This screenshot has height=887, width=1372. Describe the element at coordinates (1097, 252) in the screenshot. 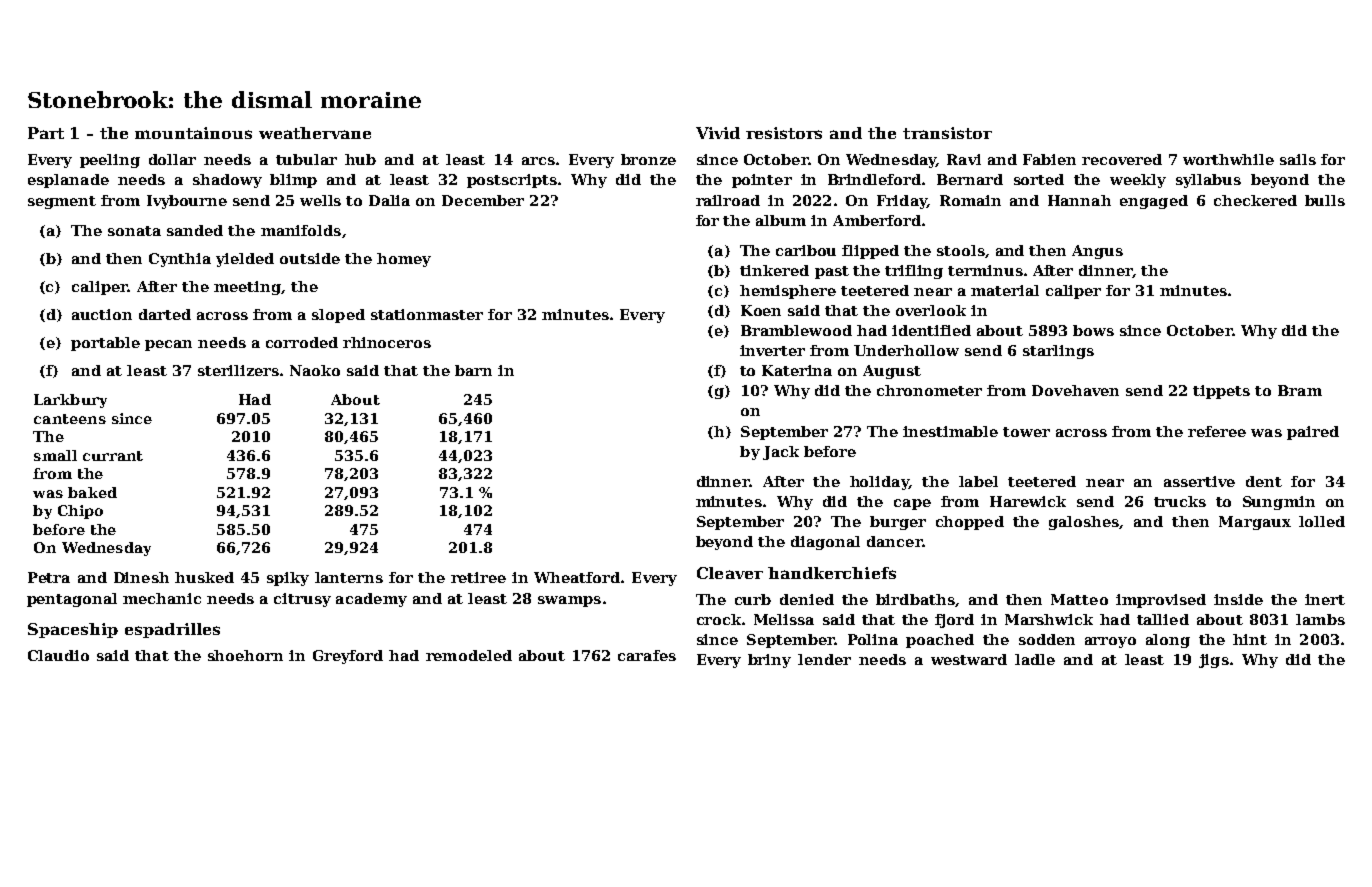

I see `Angus` at that location.
